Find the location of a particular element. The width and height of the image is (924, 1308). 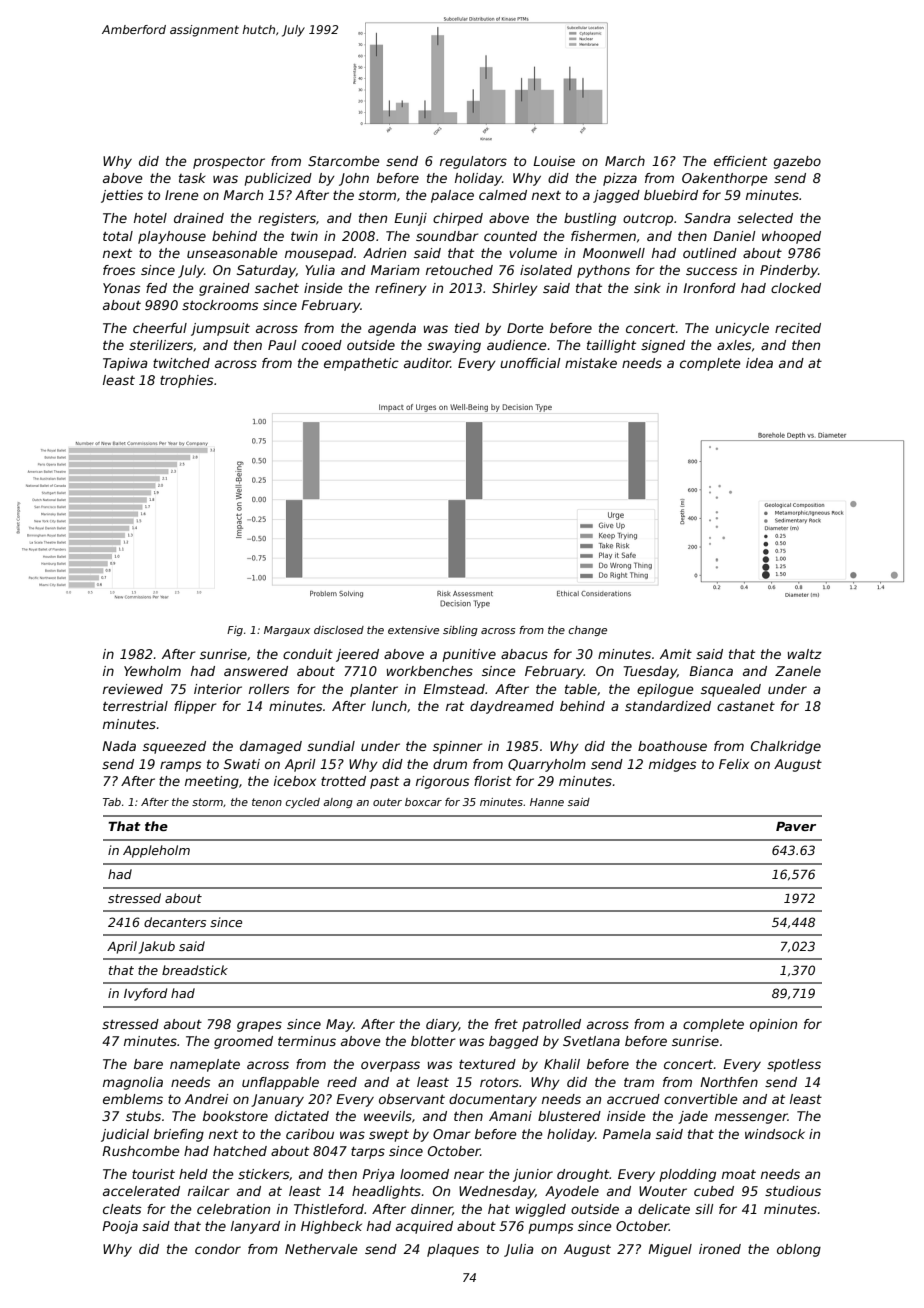

Hanne is located at coordinates (547, 802).
